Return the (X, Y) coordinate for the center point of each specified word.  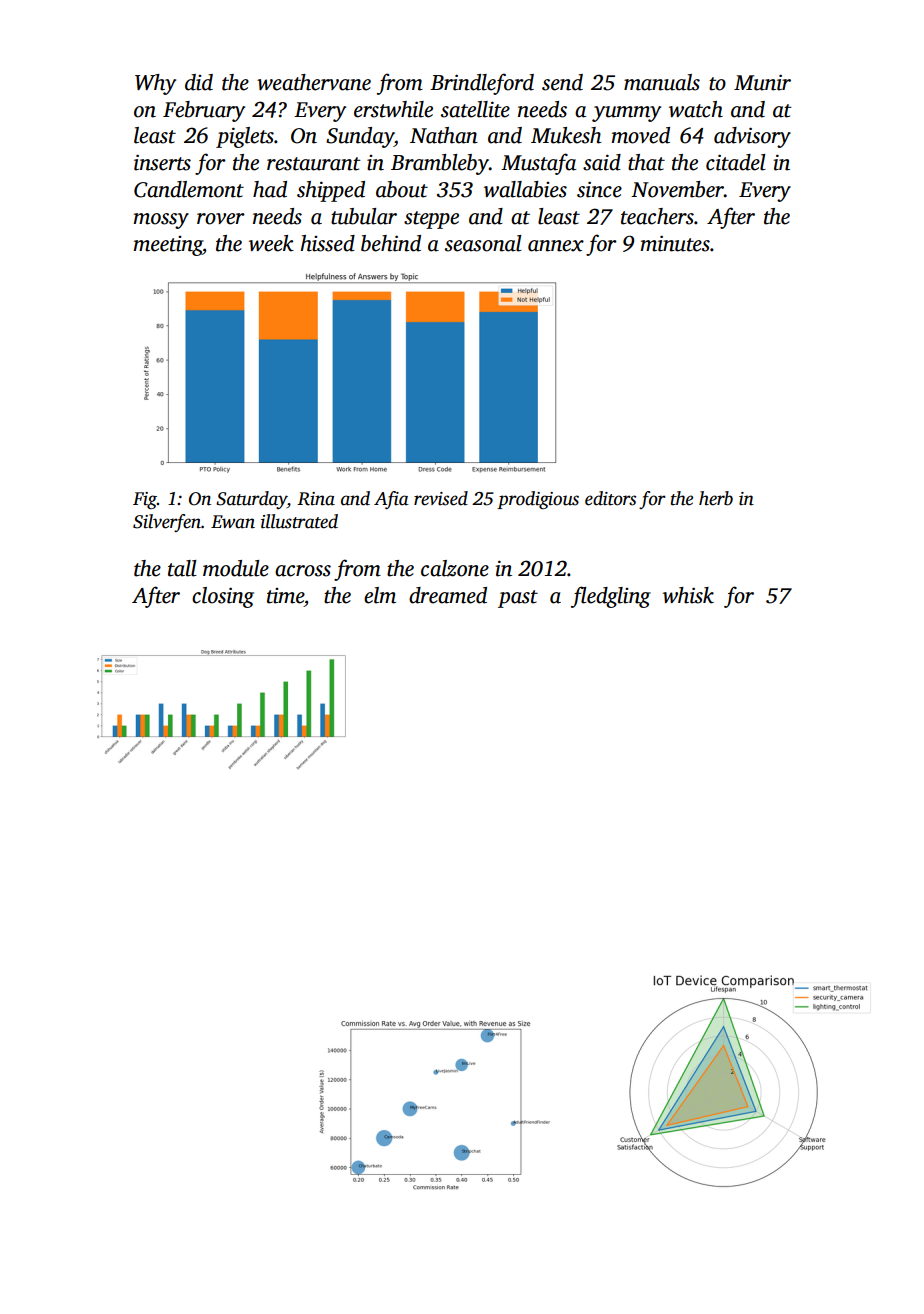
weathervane (314, 82)
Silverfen (167, 523)
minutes (675, 243)
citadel (736, 162)
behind (391, 243)
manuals (662, 82)
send (562, 82)
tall (182, 568)
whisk (688, 595)
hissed (327, 243)
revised (441, 498)
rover (221, 219)
